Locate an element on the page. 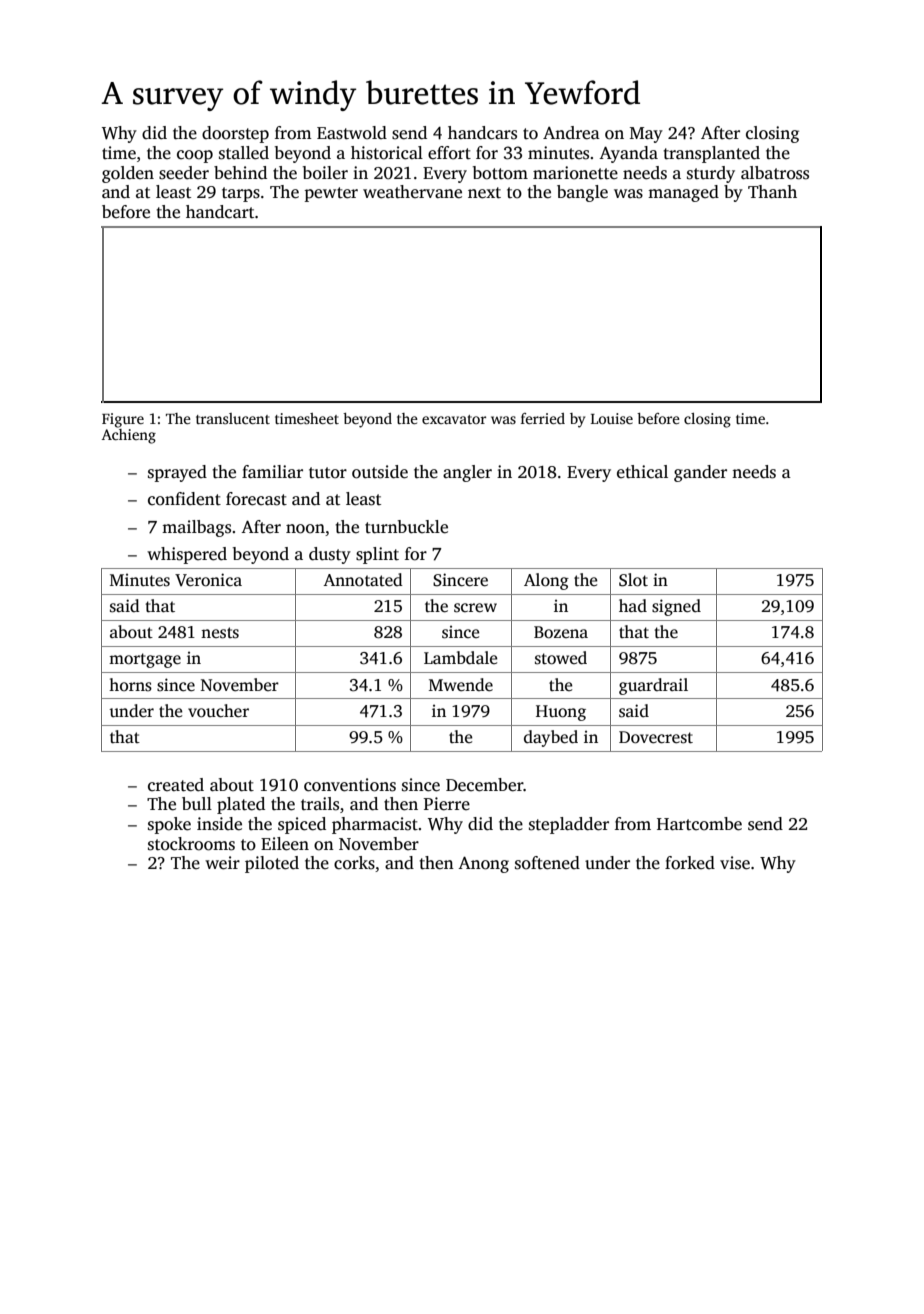  handcars is located at coordinates (482, 133).
